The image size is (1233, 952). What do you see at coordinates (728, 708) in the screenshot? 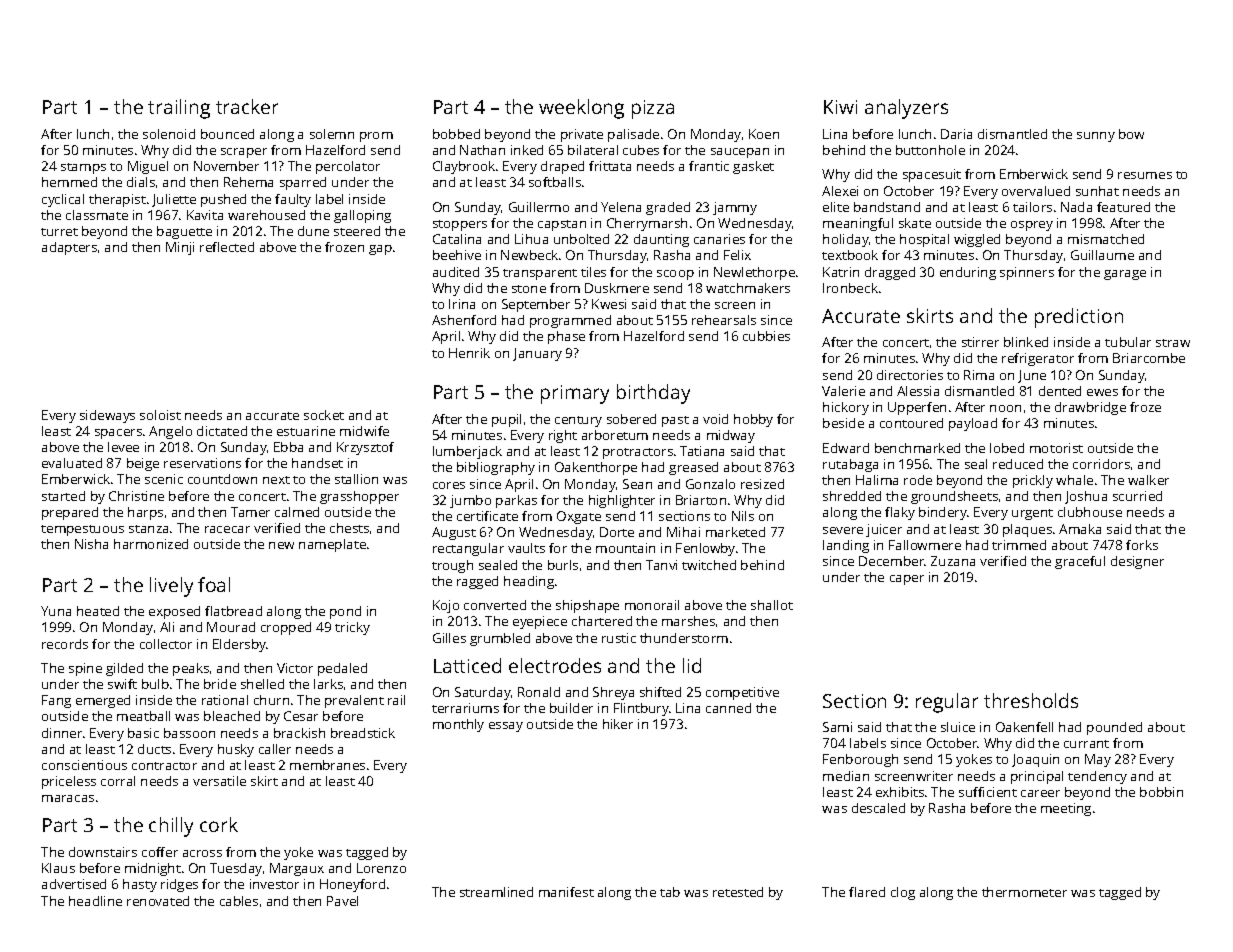
I see `canned` at bounding box center [728, 708].
